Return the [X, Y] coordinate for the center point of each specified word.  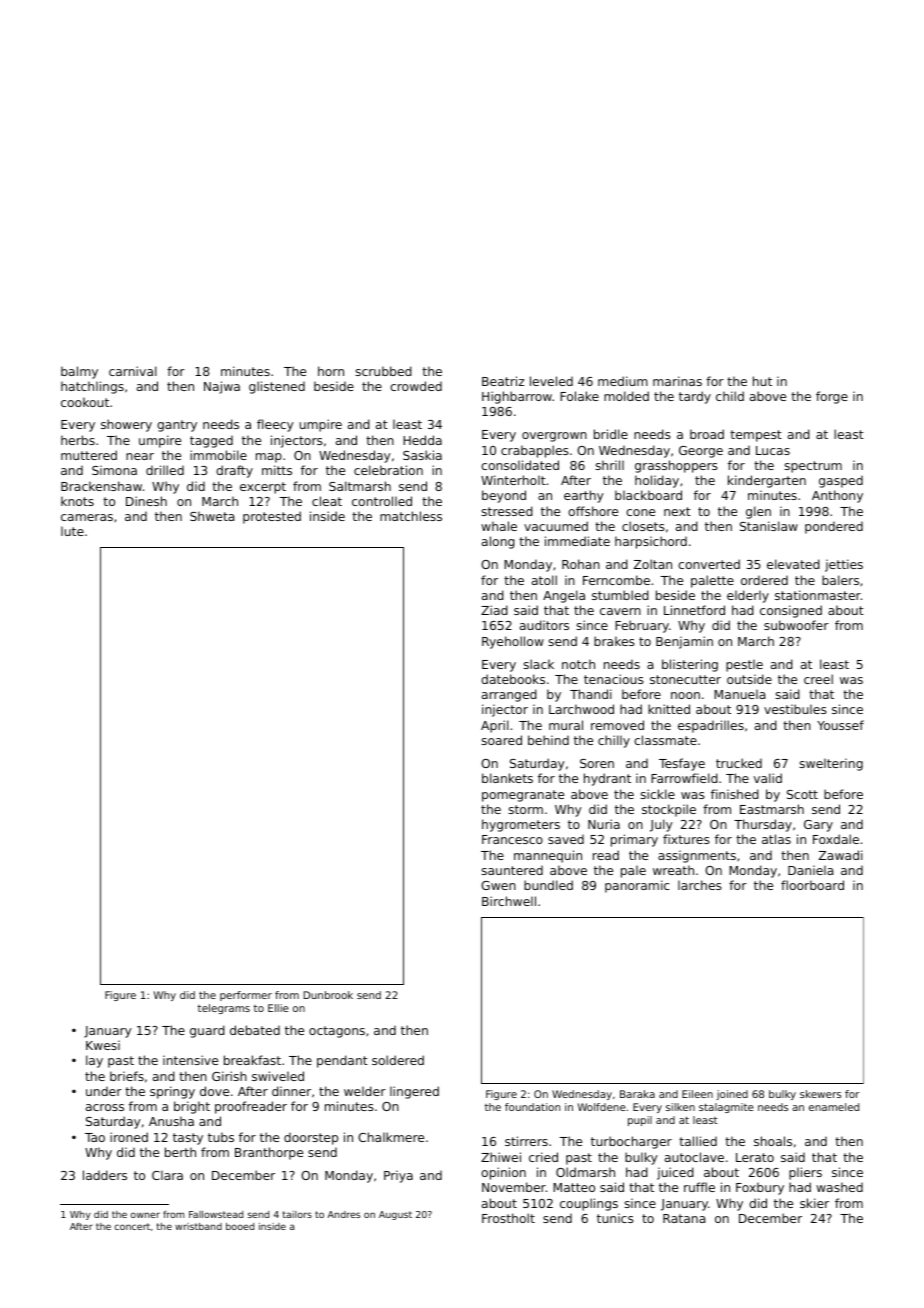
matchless [411, 516]
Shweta [212, 516]
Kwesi [103, 1045]
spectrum [813, 467]
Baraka [637, 1094]
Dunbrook [328, 995]
